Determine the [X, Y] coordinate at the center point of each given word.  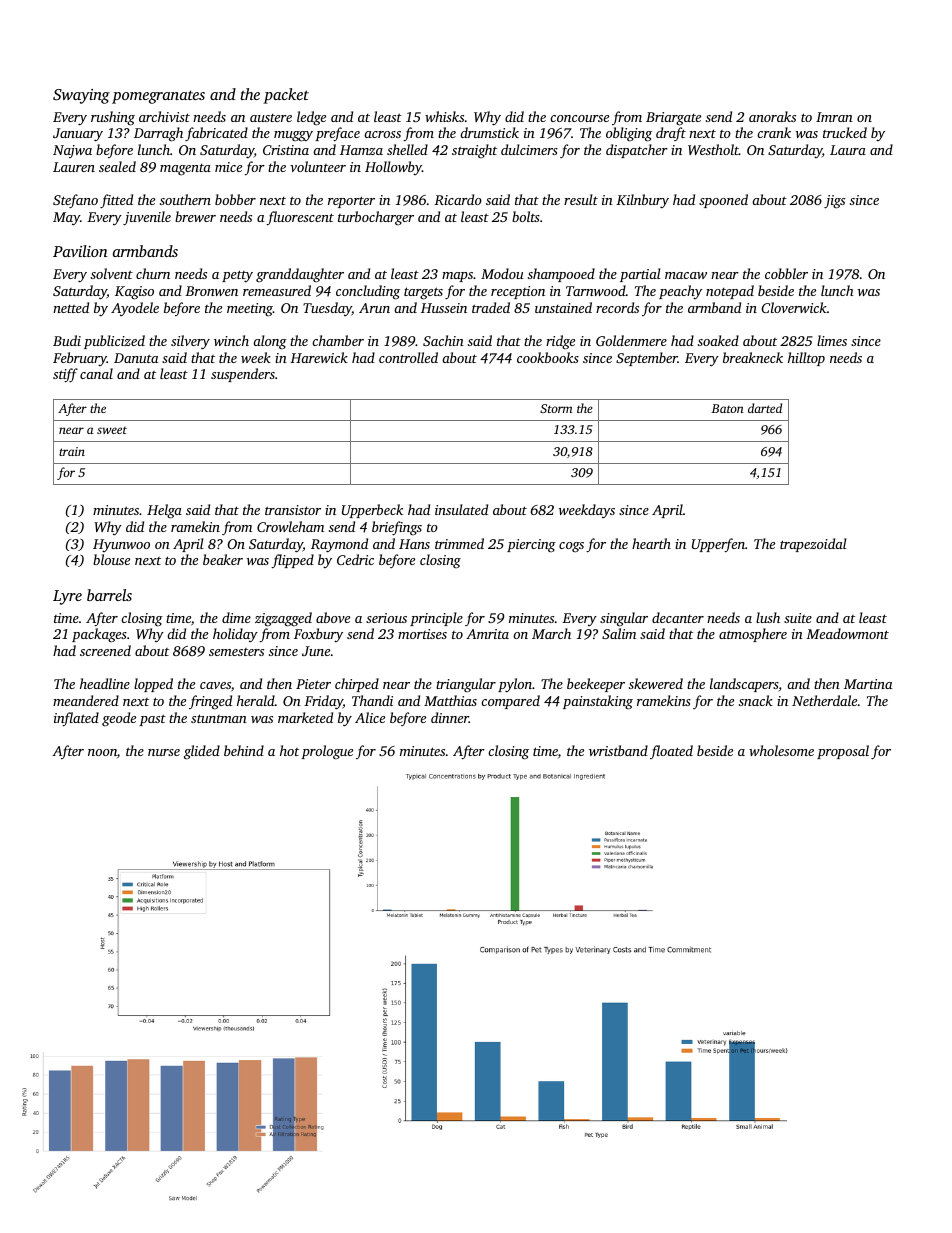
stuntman [219, 718]
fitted [116, 201]
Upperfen [718, 545]
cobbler [786, 273]
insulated [461, 509]
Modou [502, 273]
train [72, 451]
